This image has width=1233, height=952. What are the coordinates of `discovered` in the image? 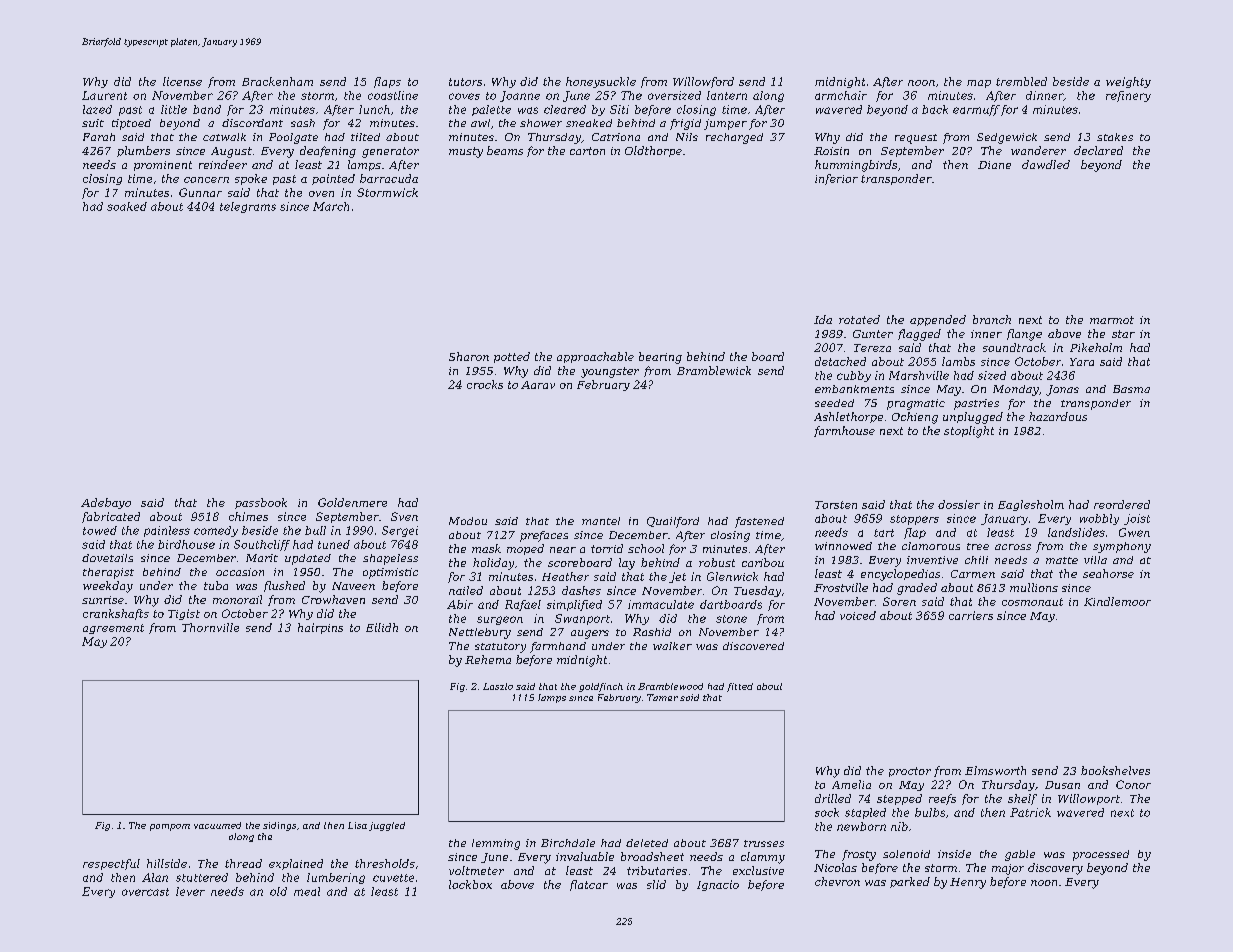 It's located at (753, 646).
